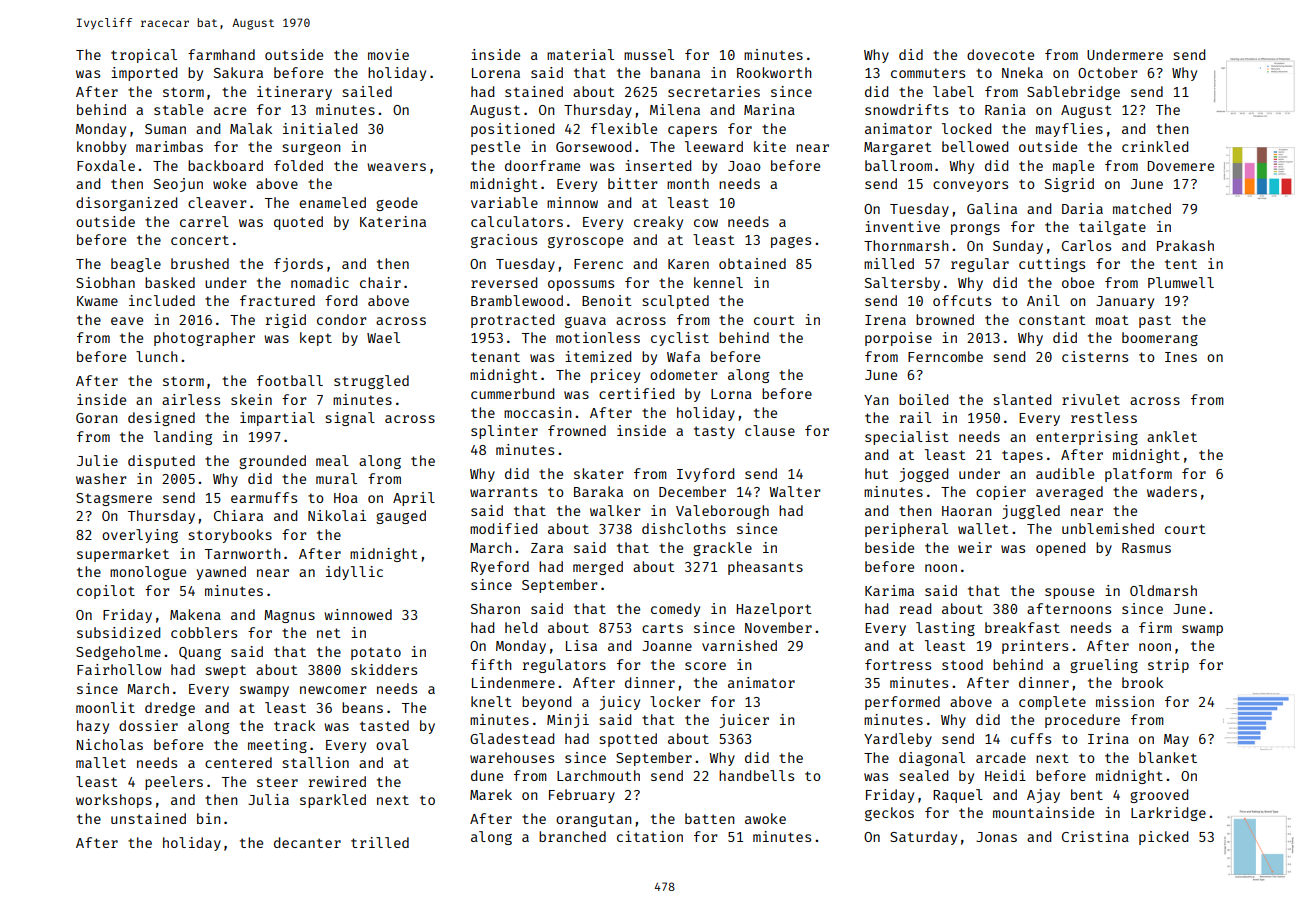 Image resolution: width=1308 pixels, height=924 pixels. I want to click on mission, so click(1125, 701).
